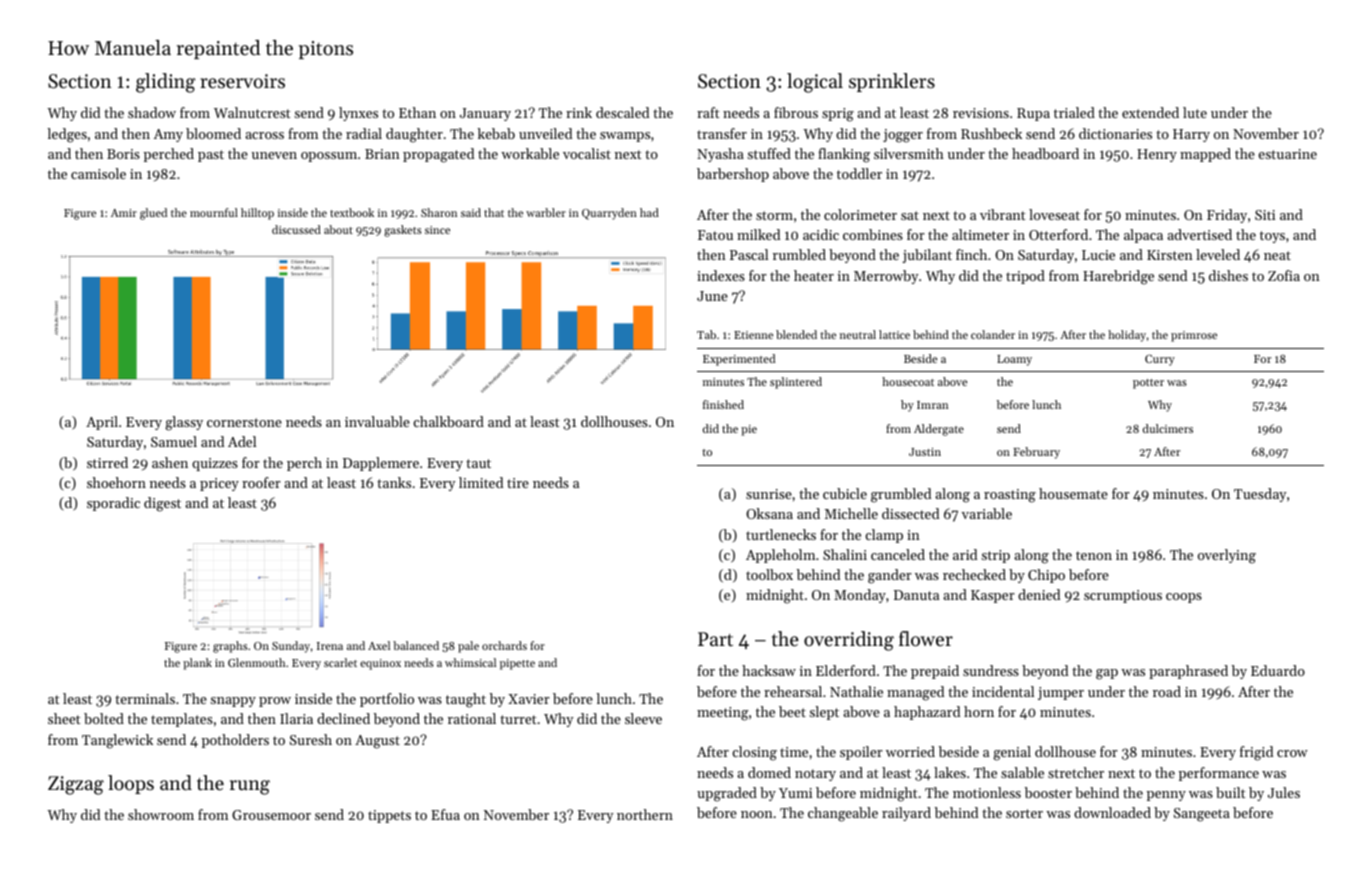 This image has height=887, width=1372. Describe the element at coordinates (518, 483) in the image. I see `tire` at that location.
